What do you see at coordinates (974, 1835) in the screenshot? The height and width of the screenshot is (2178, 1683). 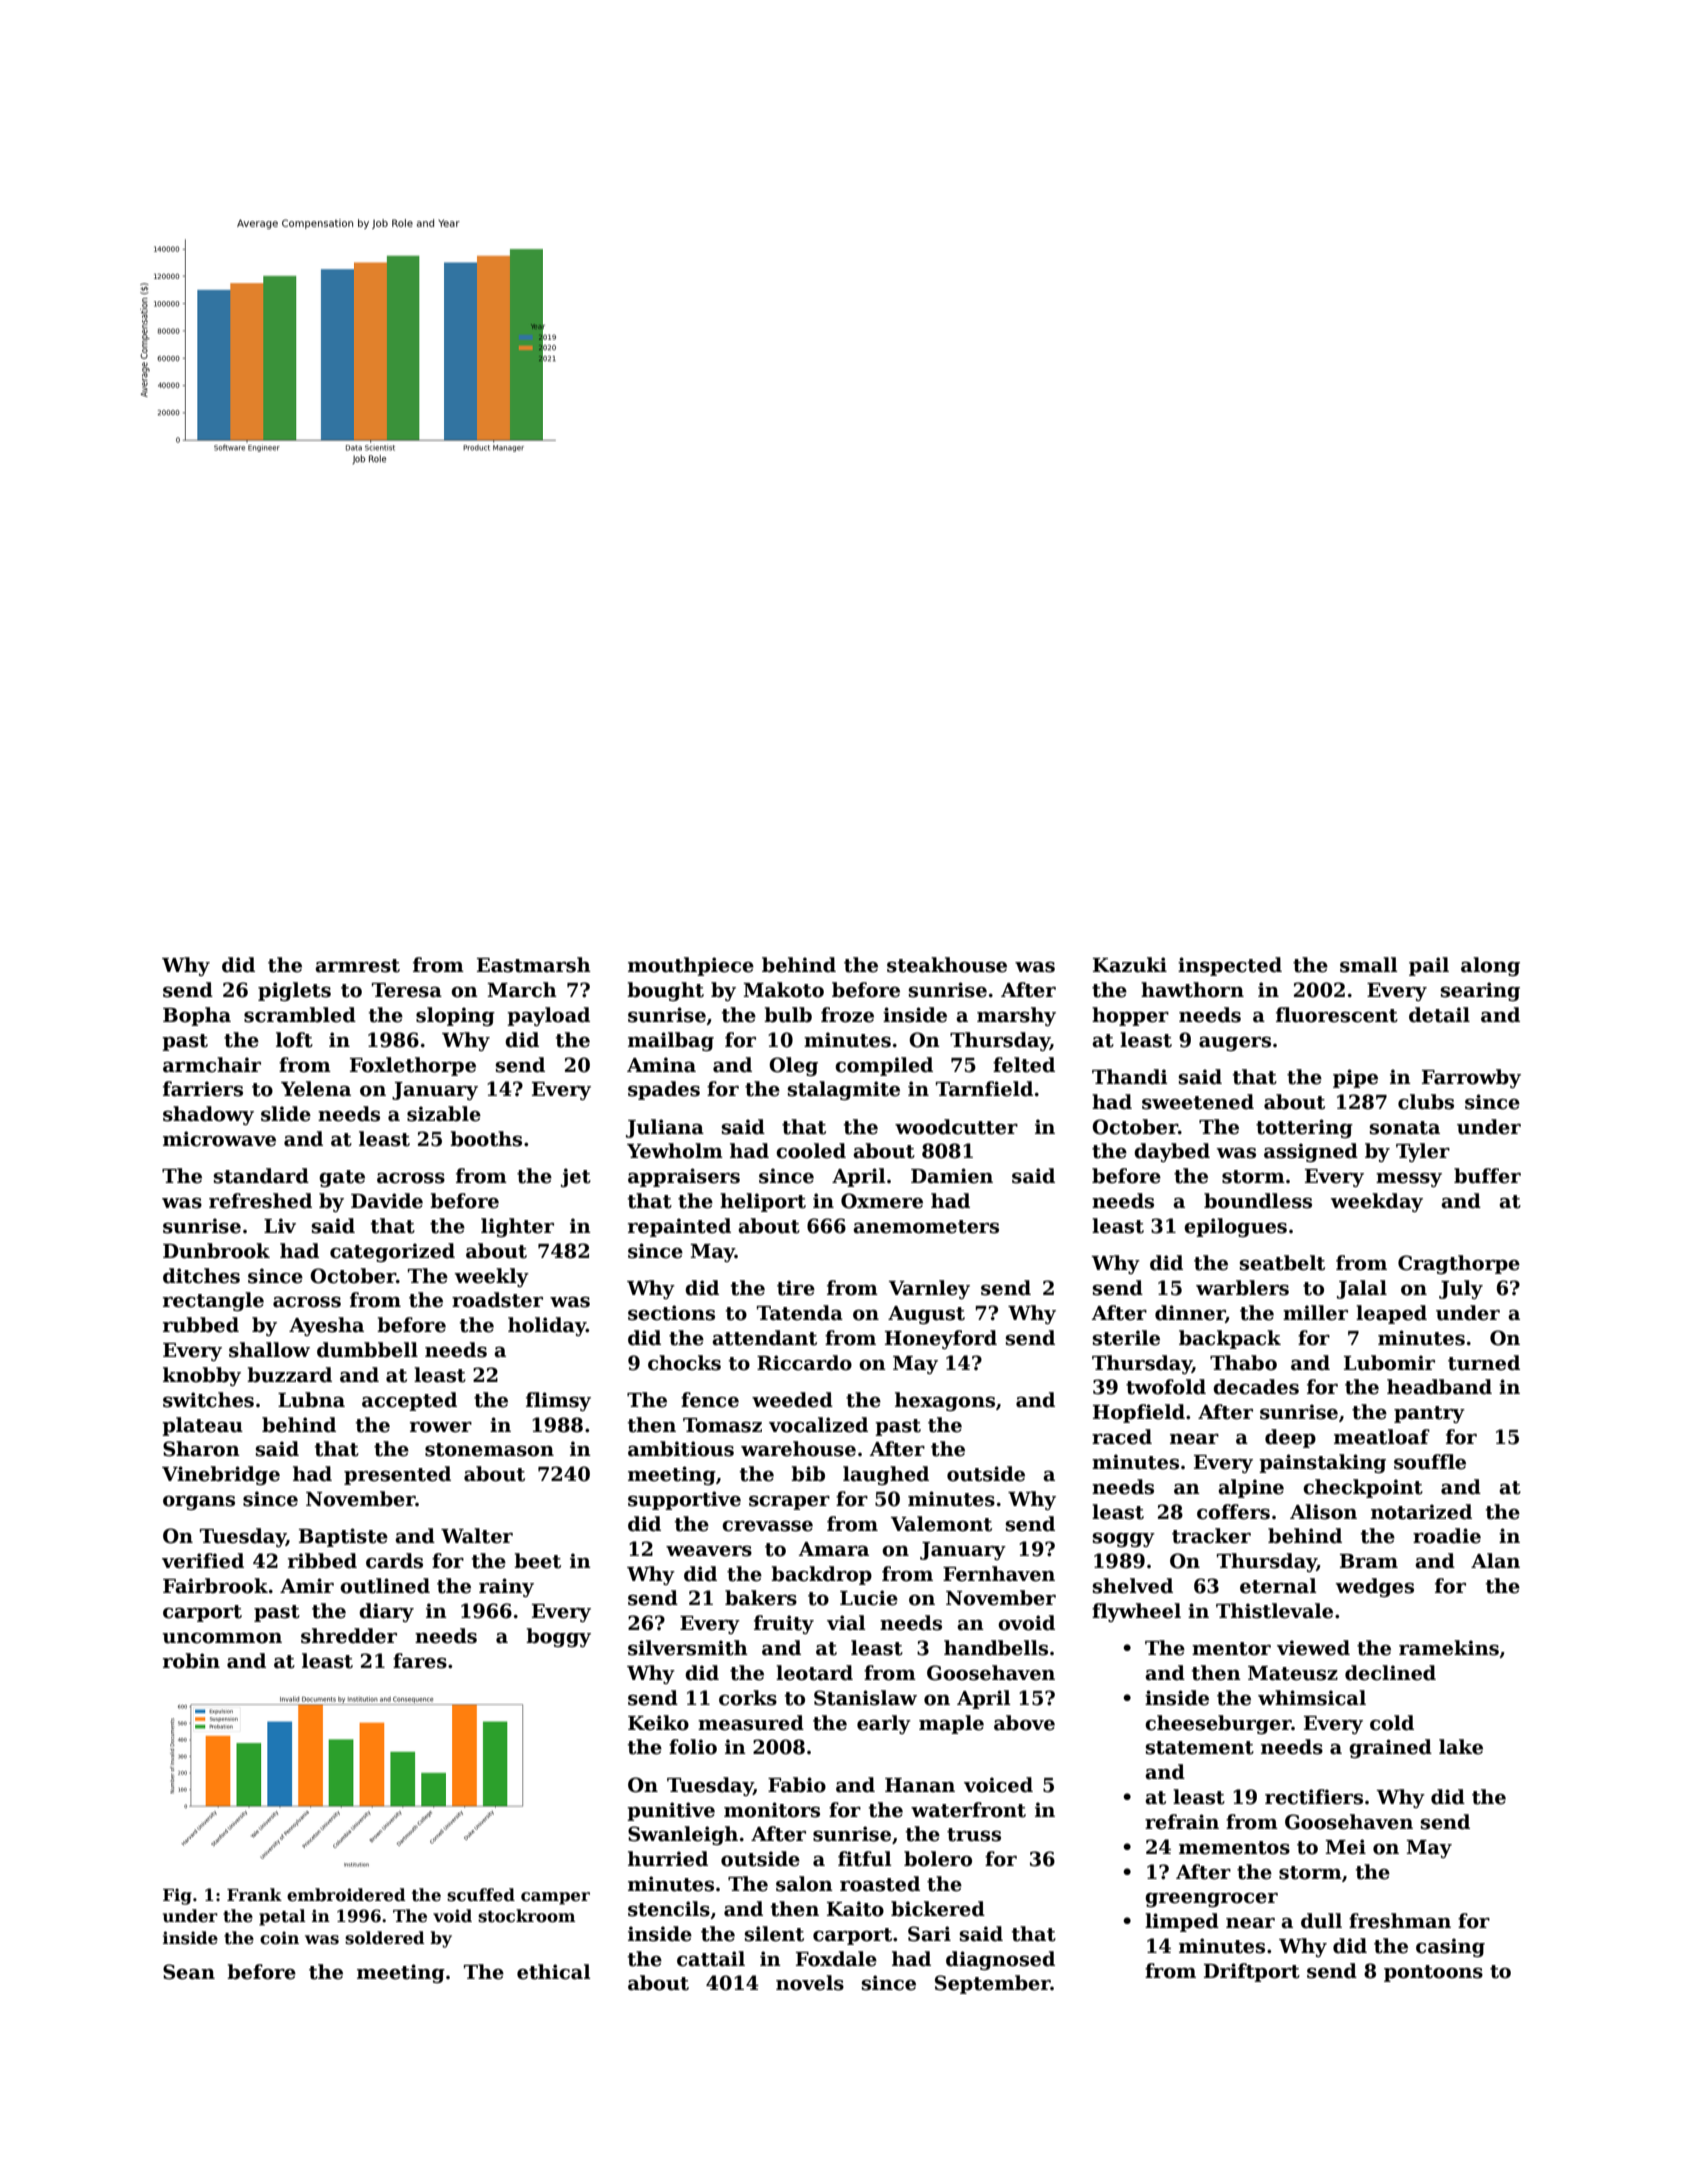 I see `truss` at bounding box center [974, 1835].
